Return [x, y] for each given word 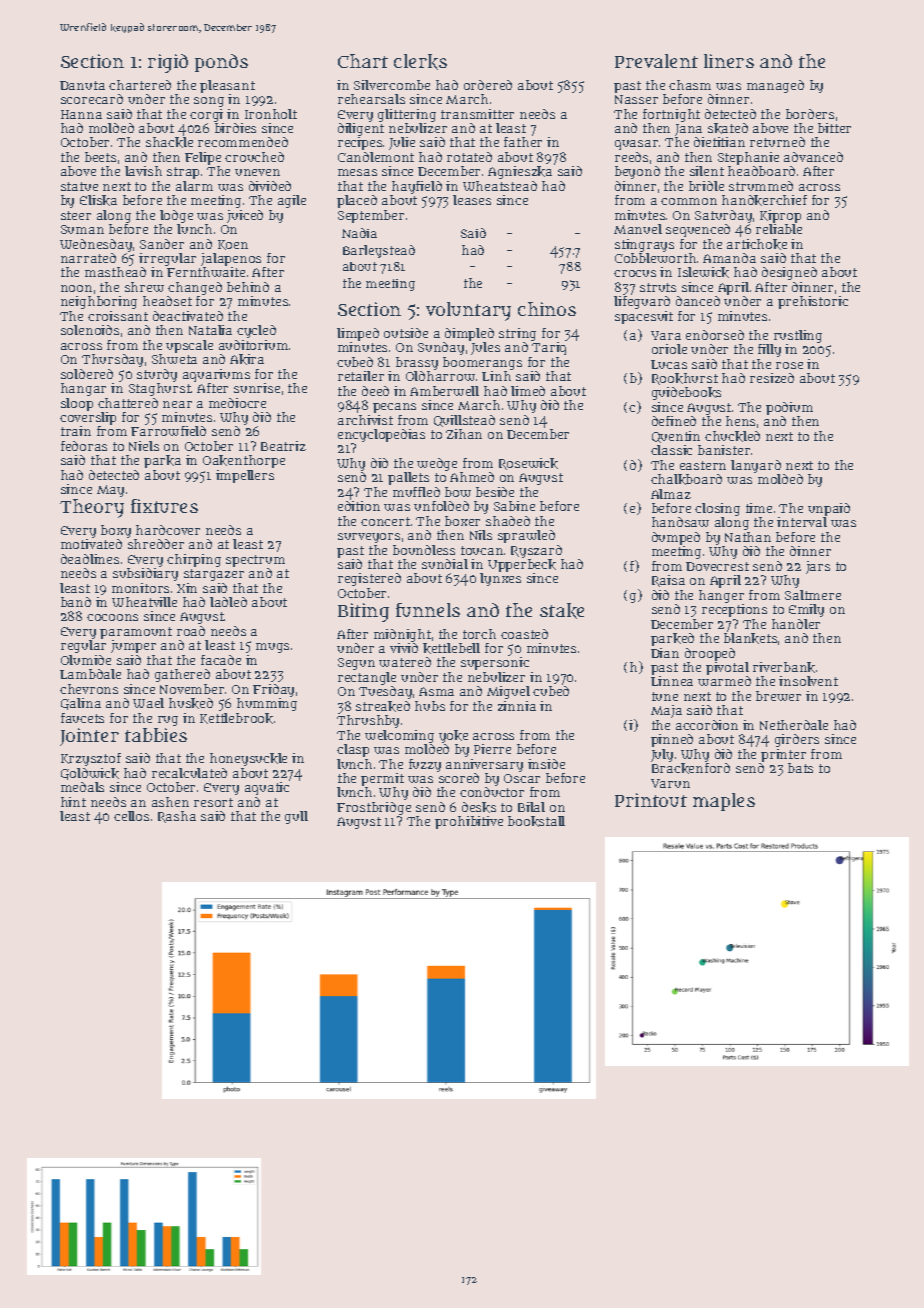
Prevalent [656, 61]
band [76, 602]
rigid [168, 63]
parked [672, 639]
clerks [420, 62]
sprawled [526, 536]
